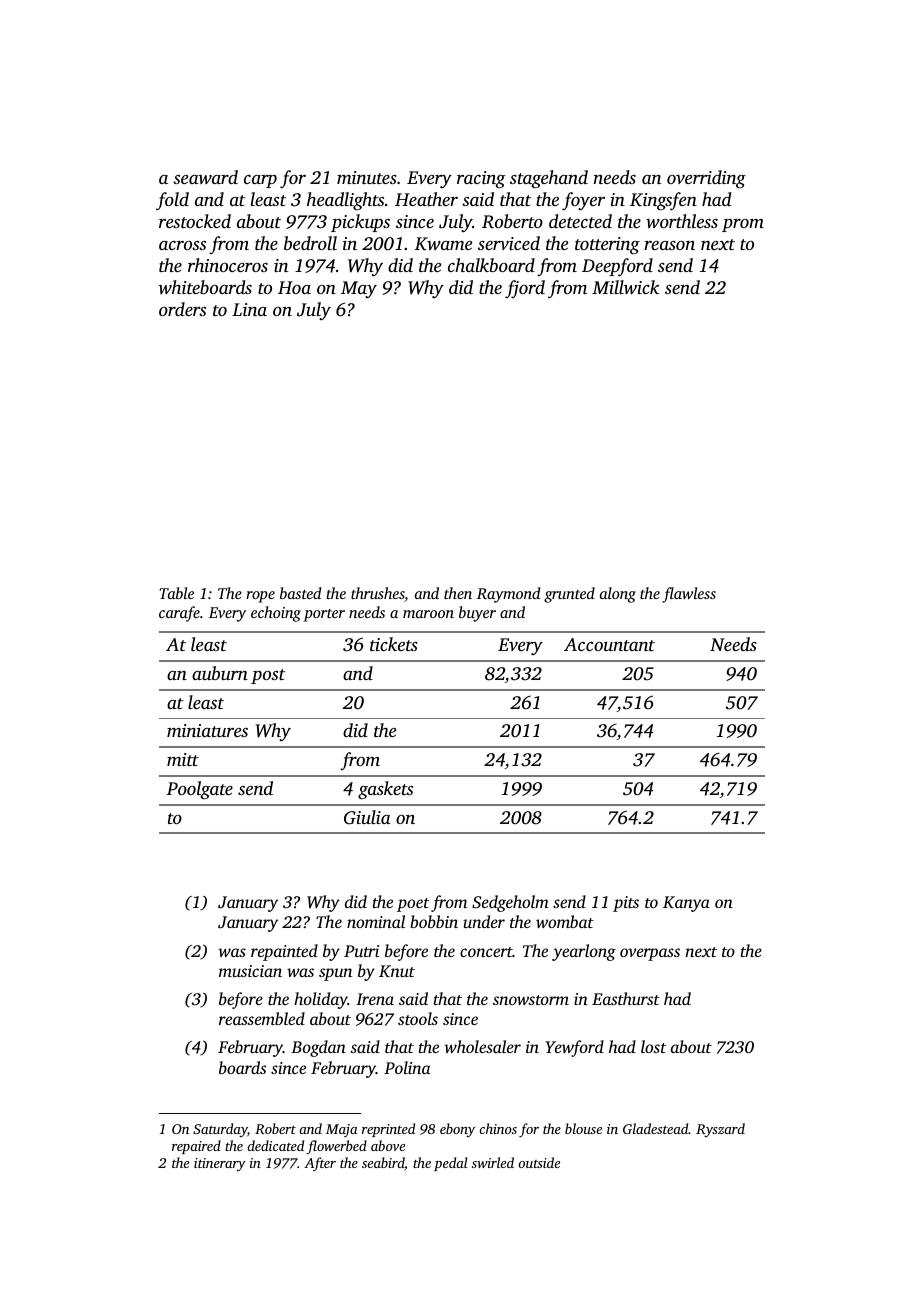 This screenshot has height=1311, width=924. What do you see at coordinates (498, 1128) in the screenshot?
I see `chinos` at bounding box center [498, 1128].
